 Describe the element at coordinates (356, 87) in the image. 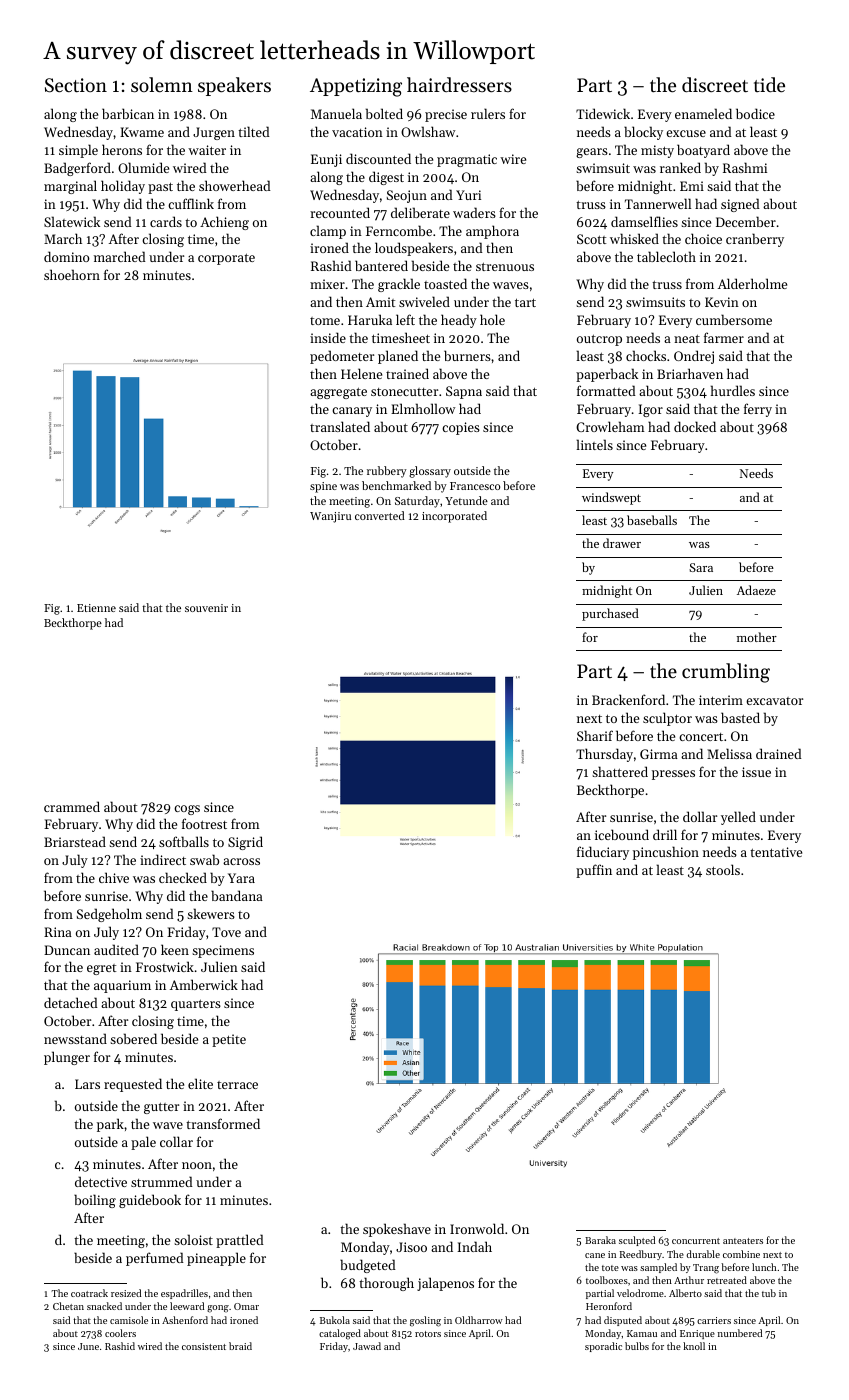

I see `Appetizing` at that location.
